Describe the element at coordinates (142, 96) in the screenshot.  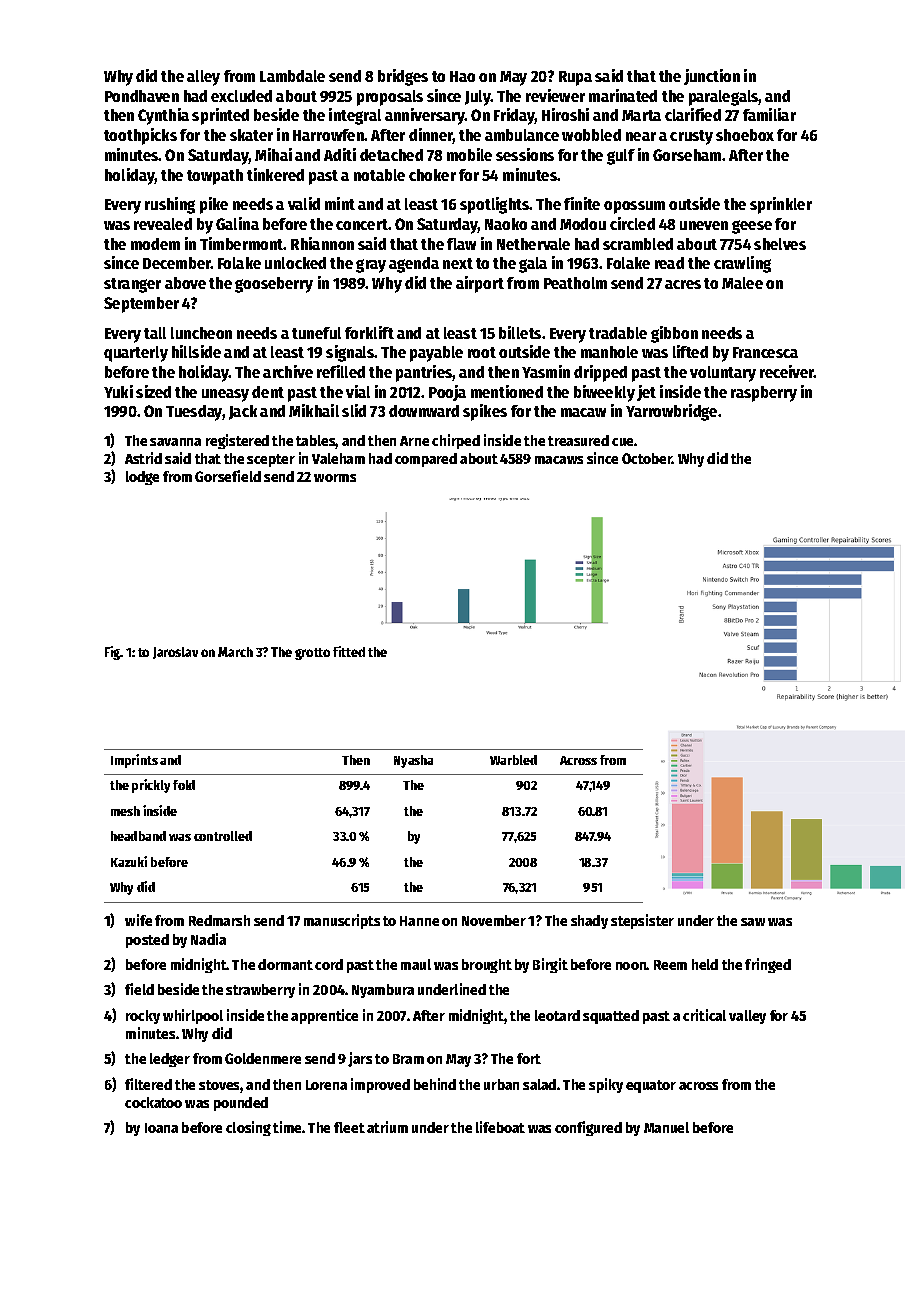
I see `Pondhaven` at that location.
